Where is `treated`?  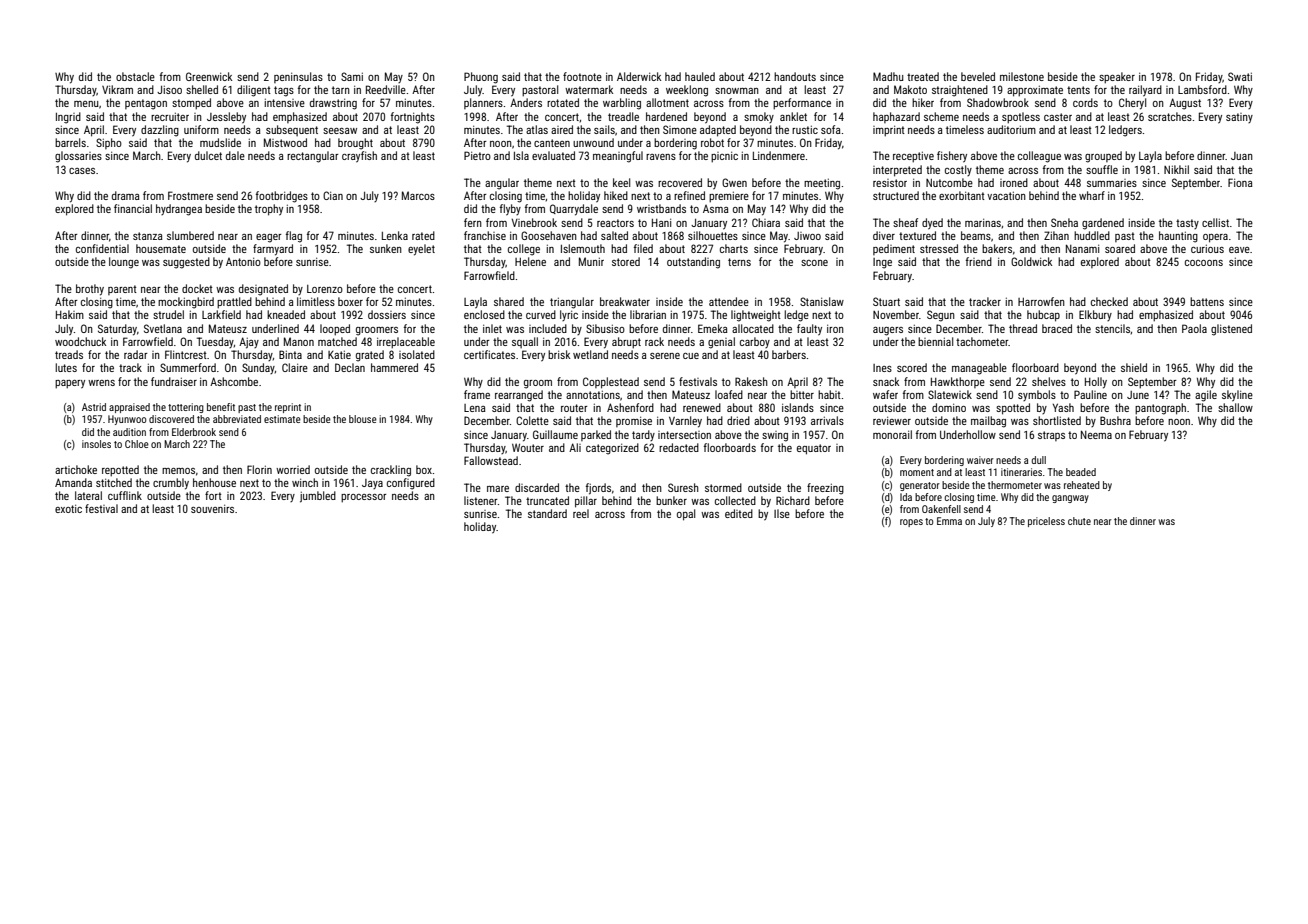
treated is located at coordinates (923, 76).
